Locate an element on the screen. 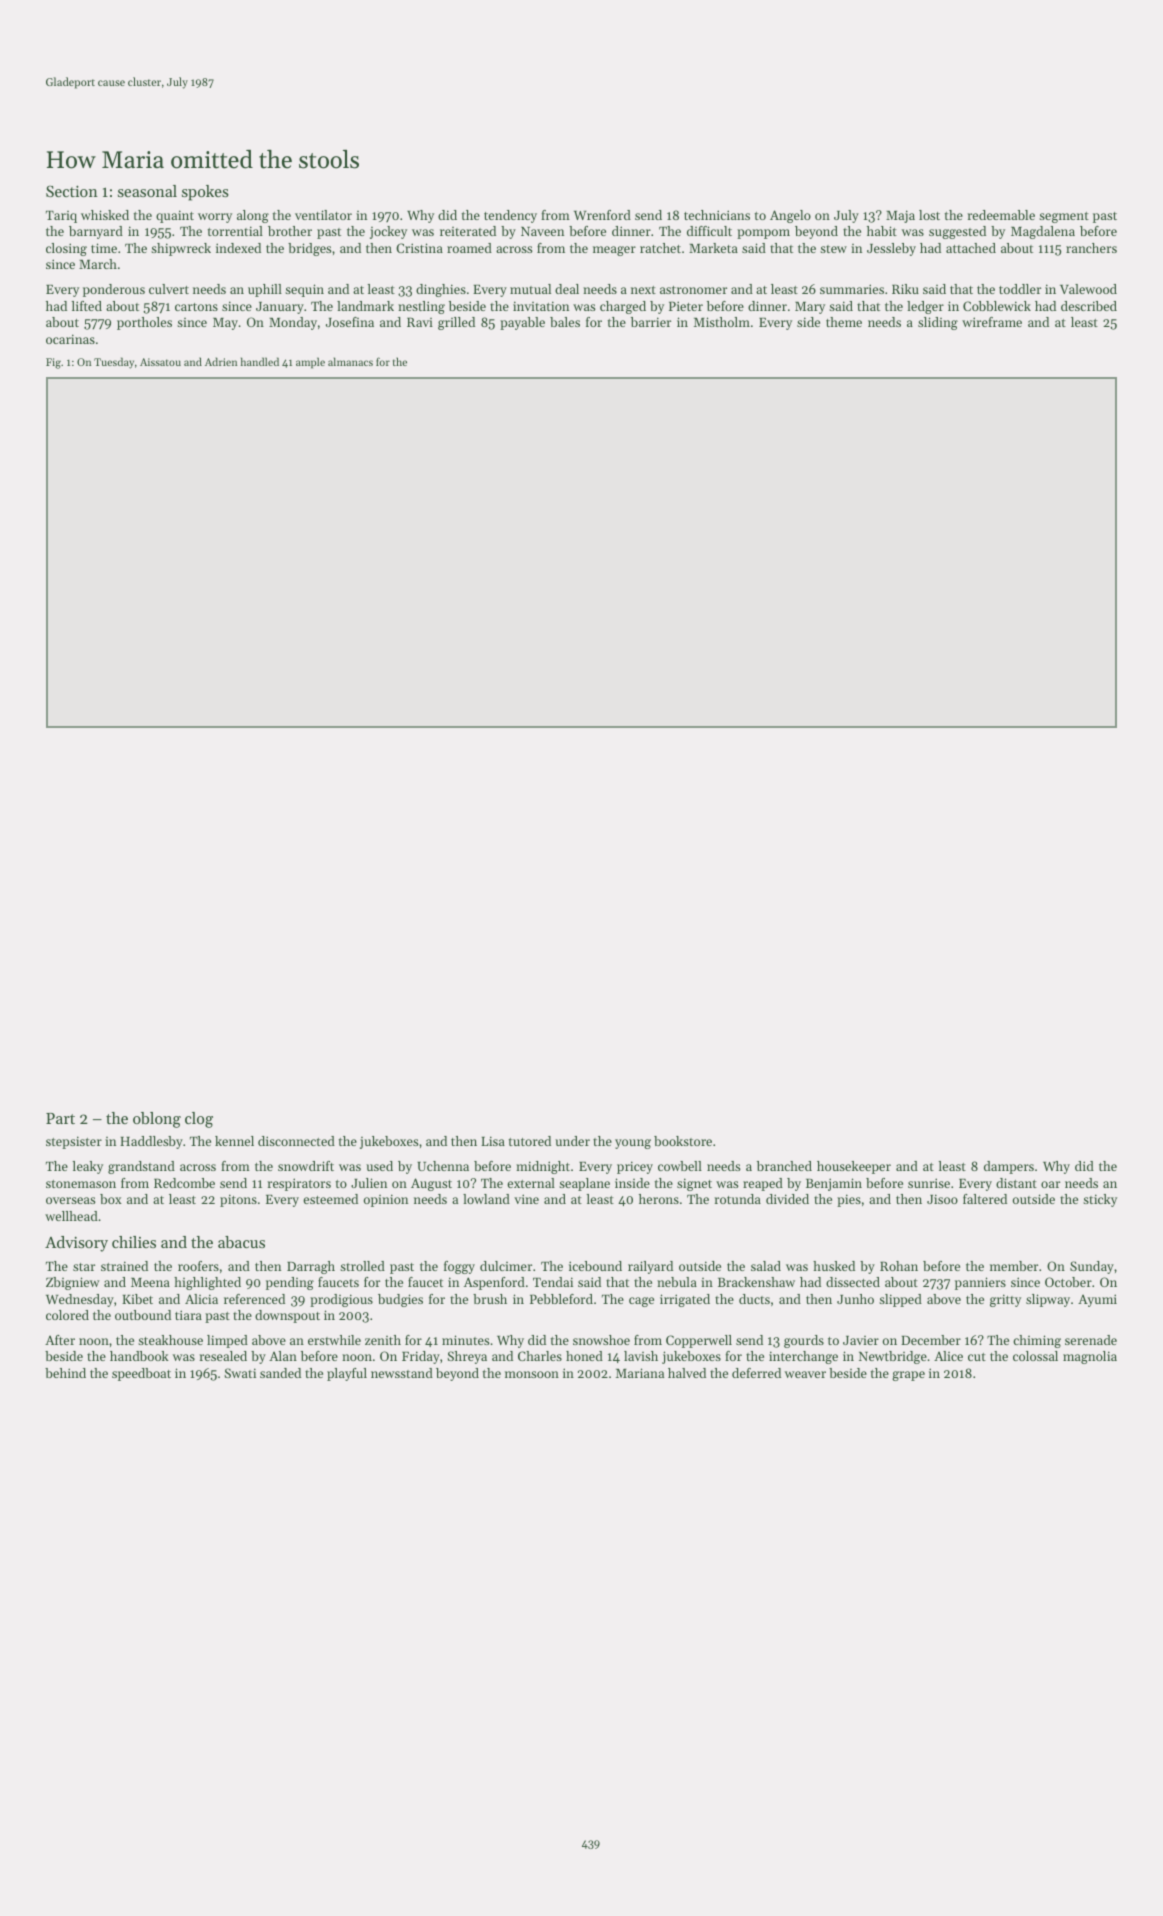 Image resolution: width=1163 pixels, height=1916 pixels. sliding is located at coordinates (938, 323).
